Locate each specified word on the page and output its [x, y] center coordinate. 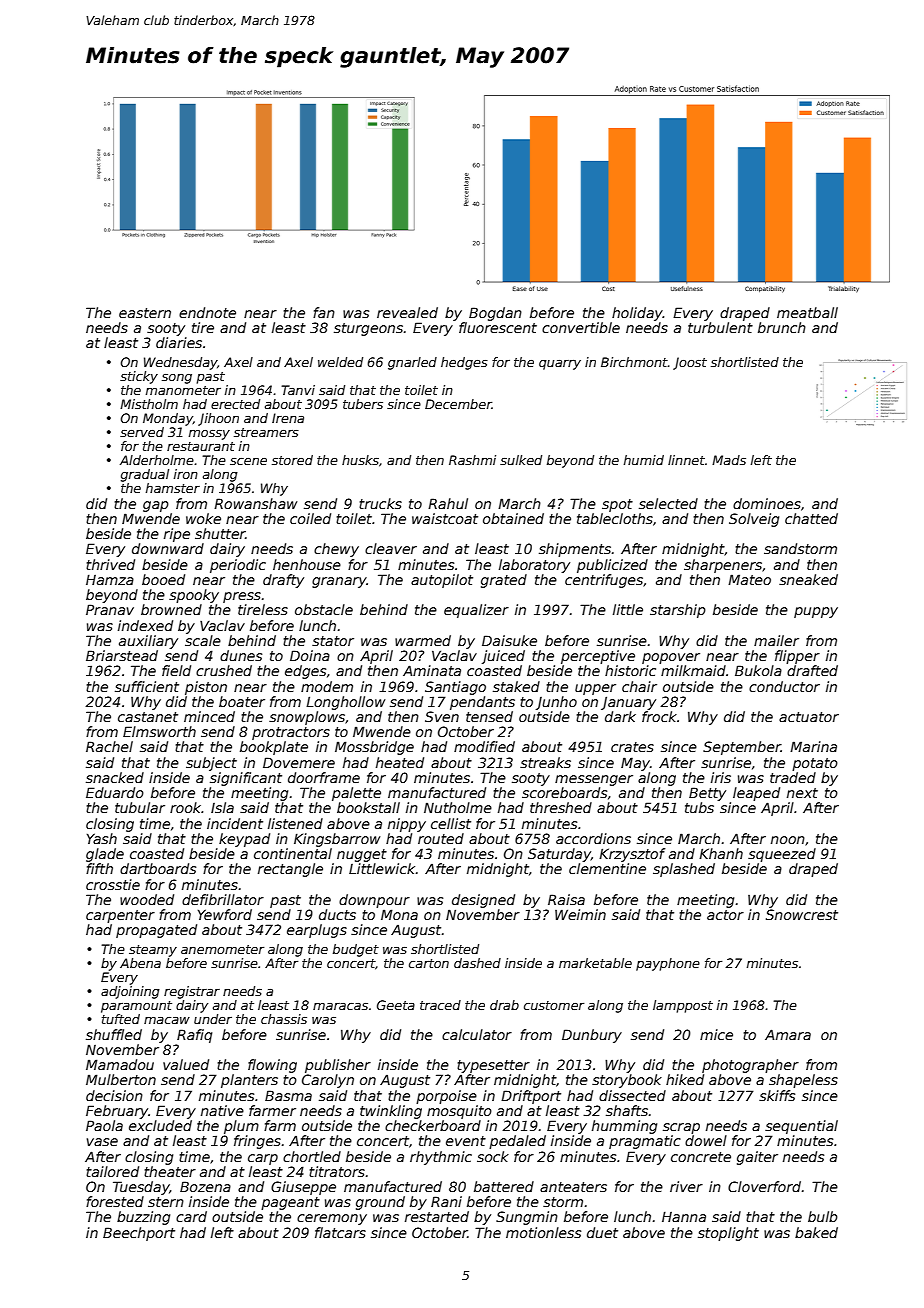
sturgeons [368, 329]
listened [295, 823]
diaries [179, 342]
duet [602, 1232]
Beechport [139, 1234]
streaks [545, 762]
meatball [807, 312]
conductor [784, 686]
